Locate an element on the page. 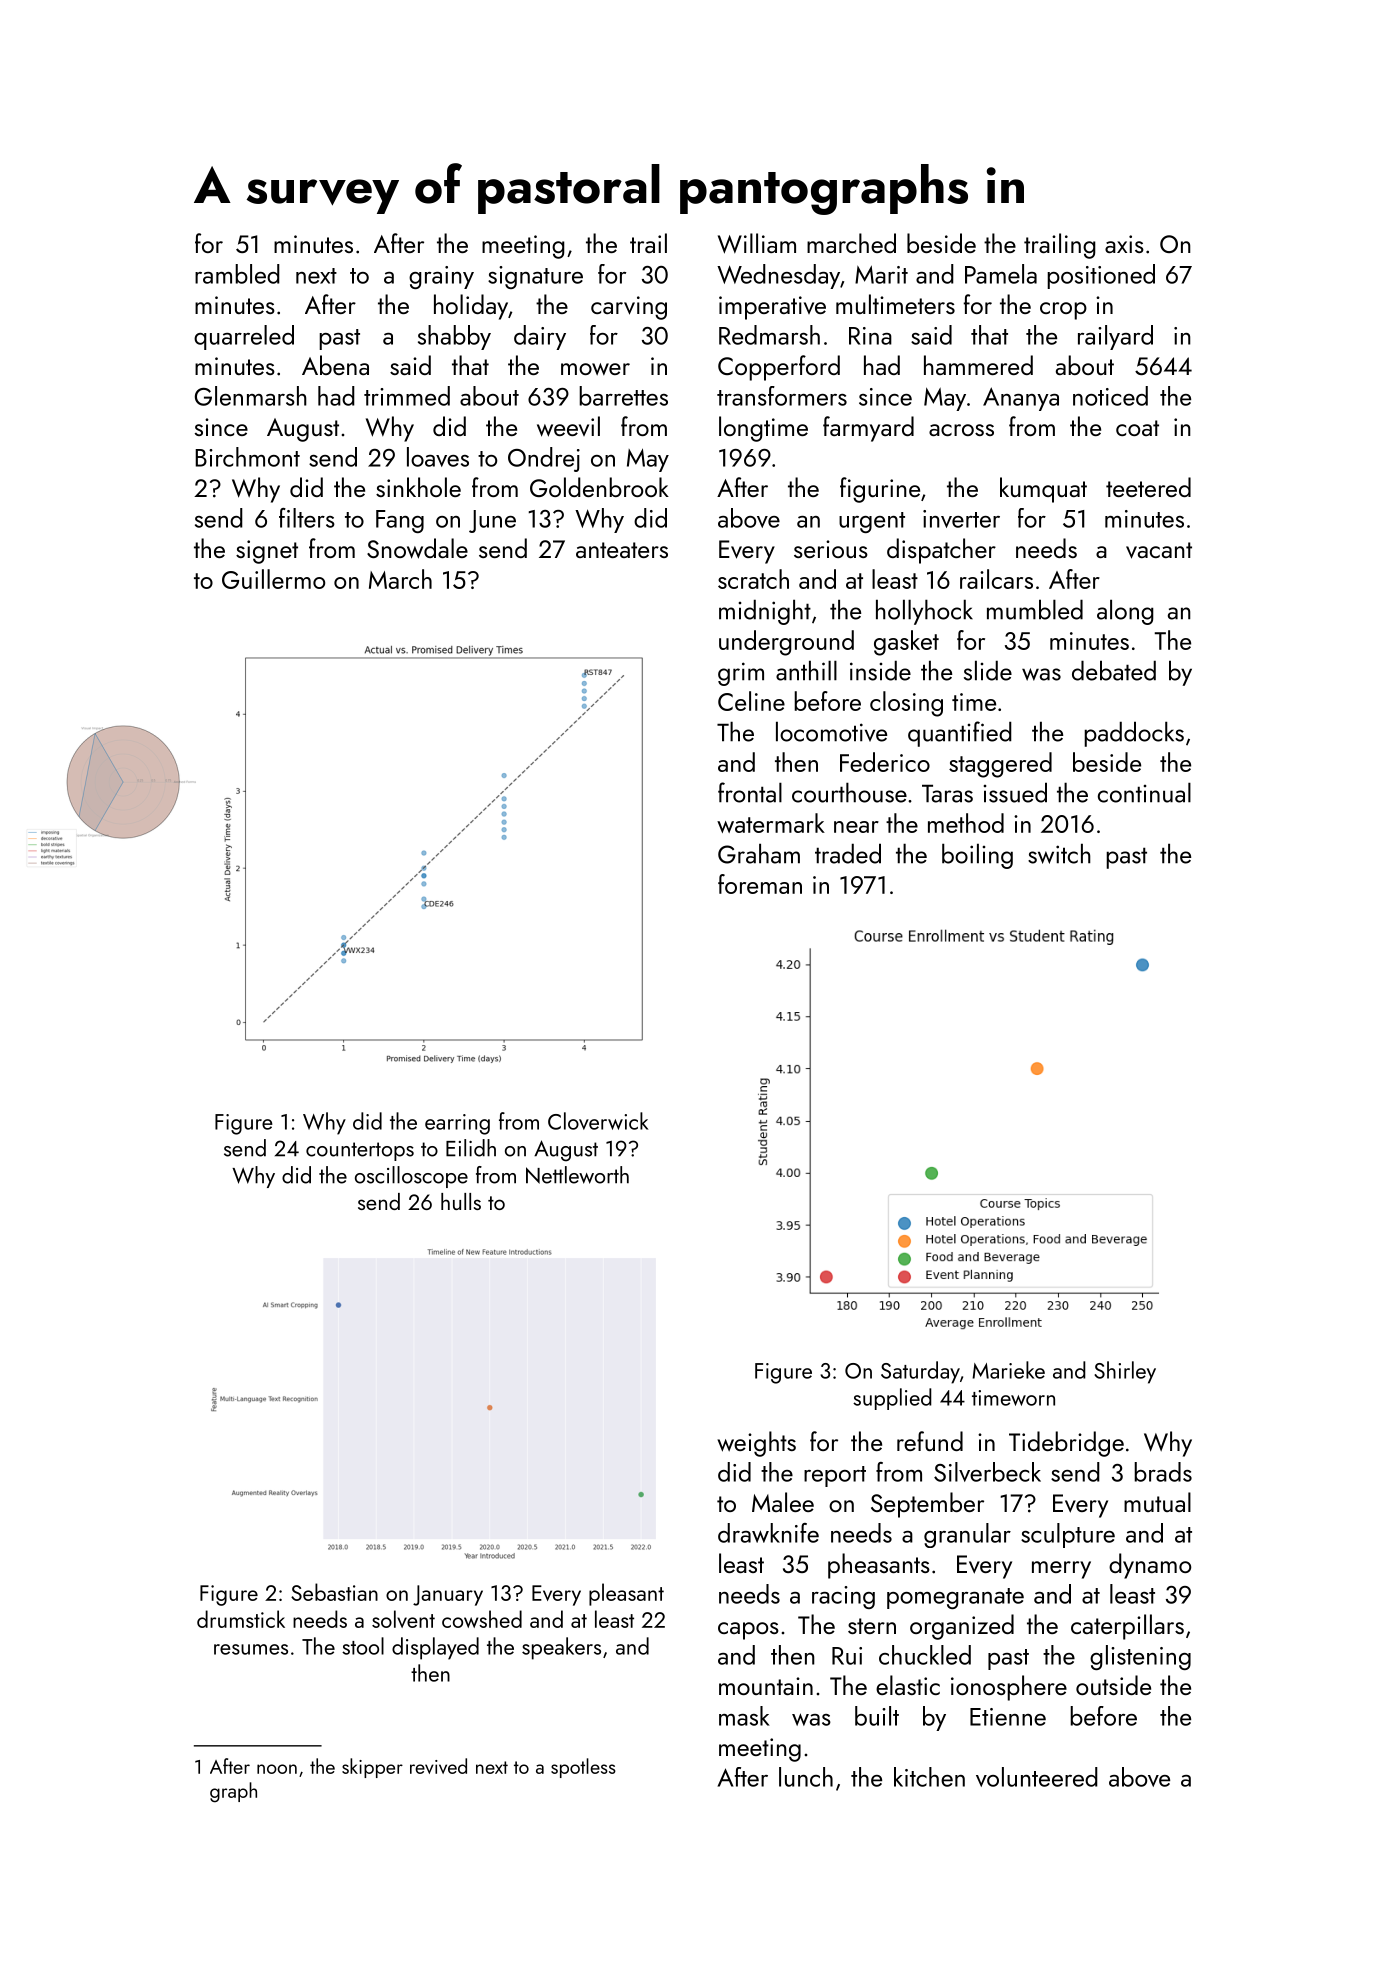 This document has width=1386, height=1969. countertops is located at coordinates (360, 1151).
